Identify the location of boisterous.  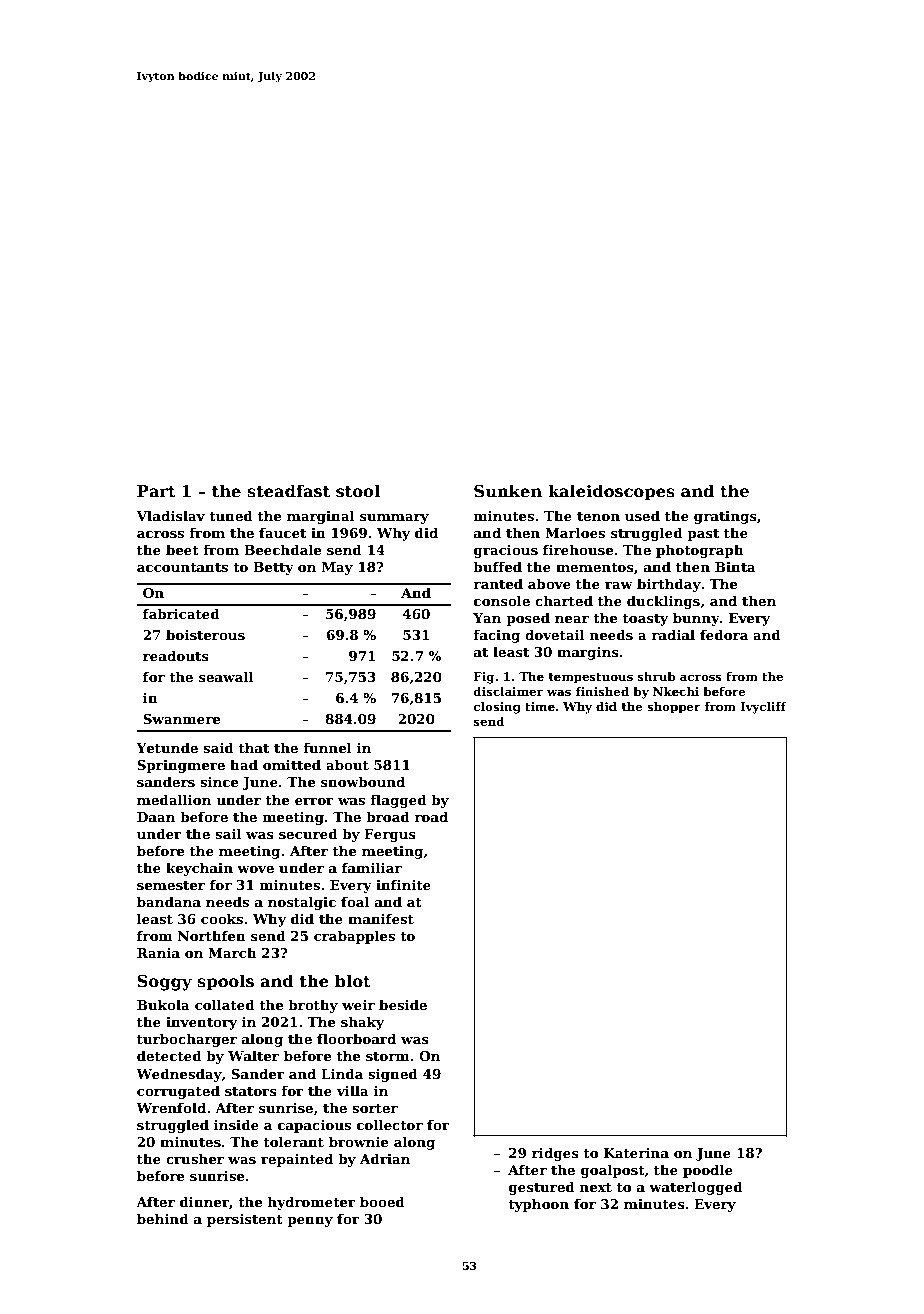
(205, 634).
